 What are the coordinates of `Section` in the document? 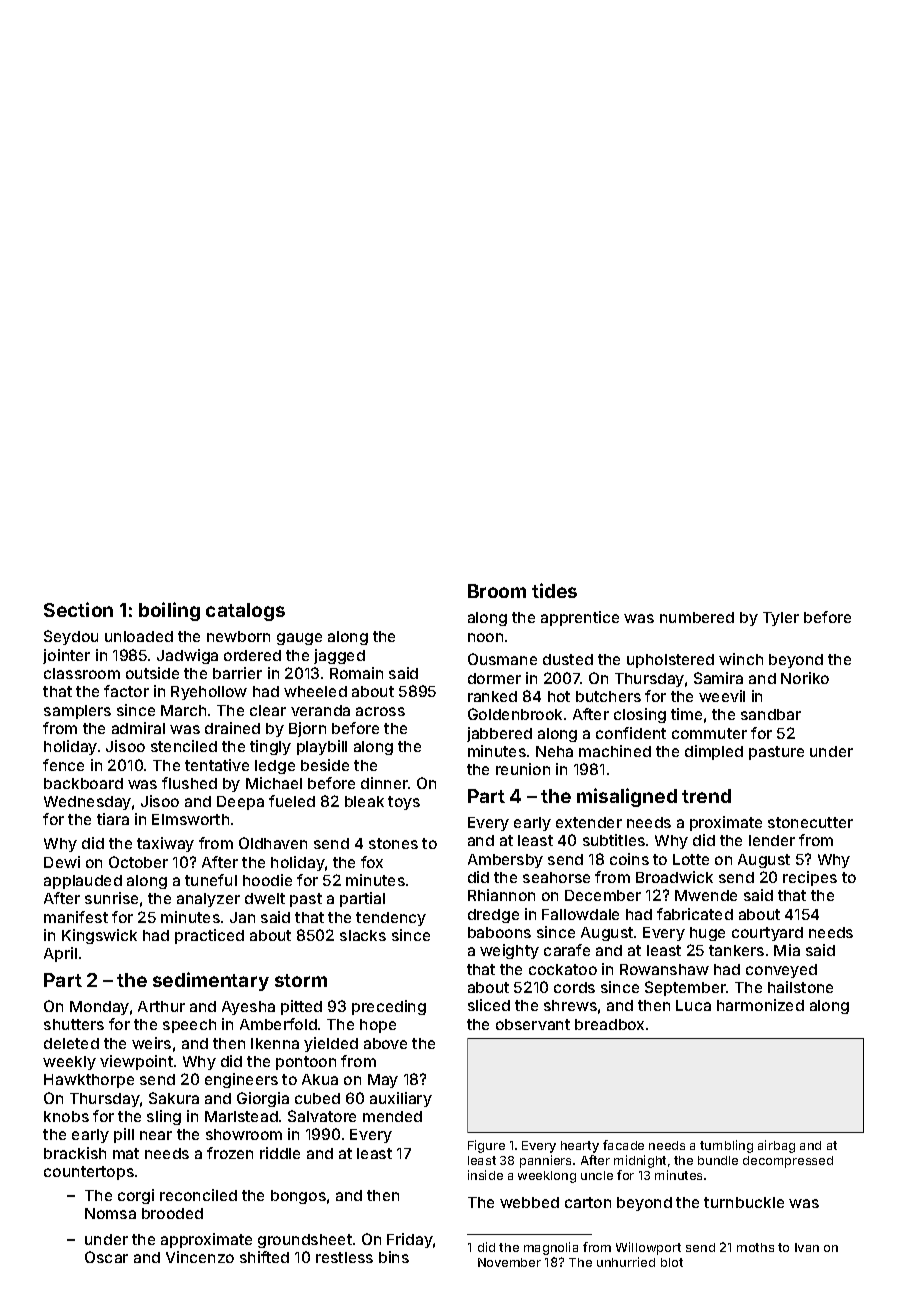 It's located at (78, 609).
